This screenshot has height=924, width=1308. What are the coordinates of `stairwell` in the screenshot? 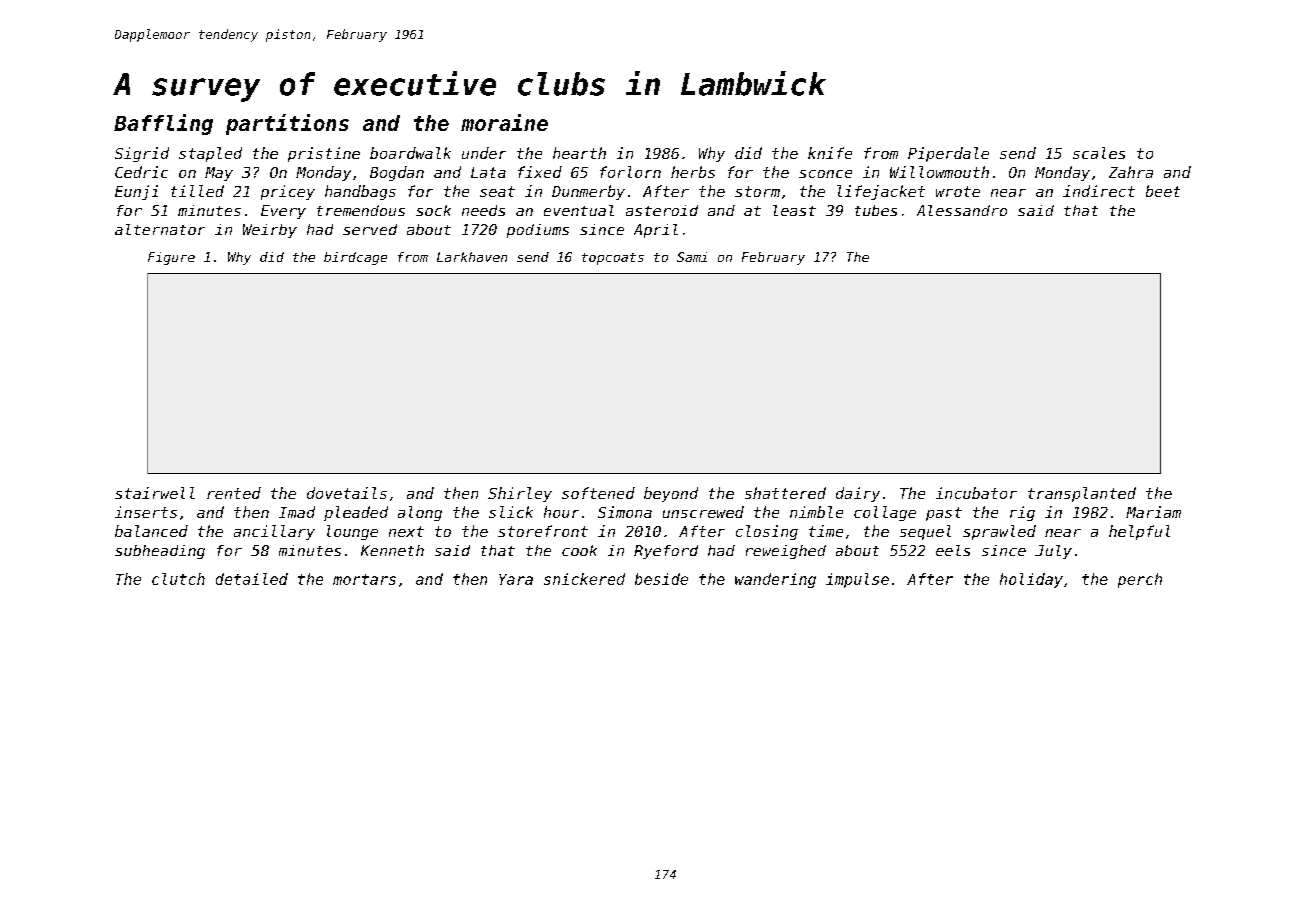 It's located at (155, 493).
